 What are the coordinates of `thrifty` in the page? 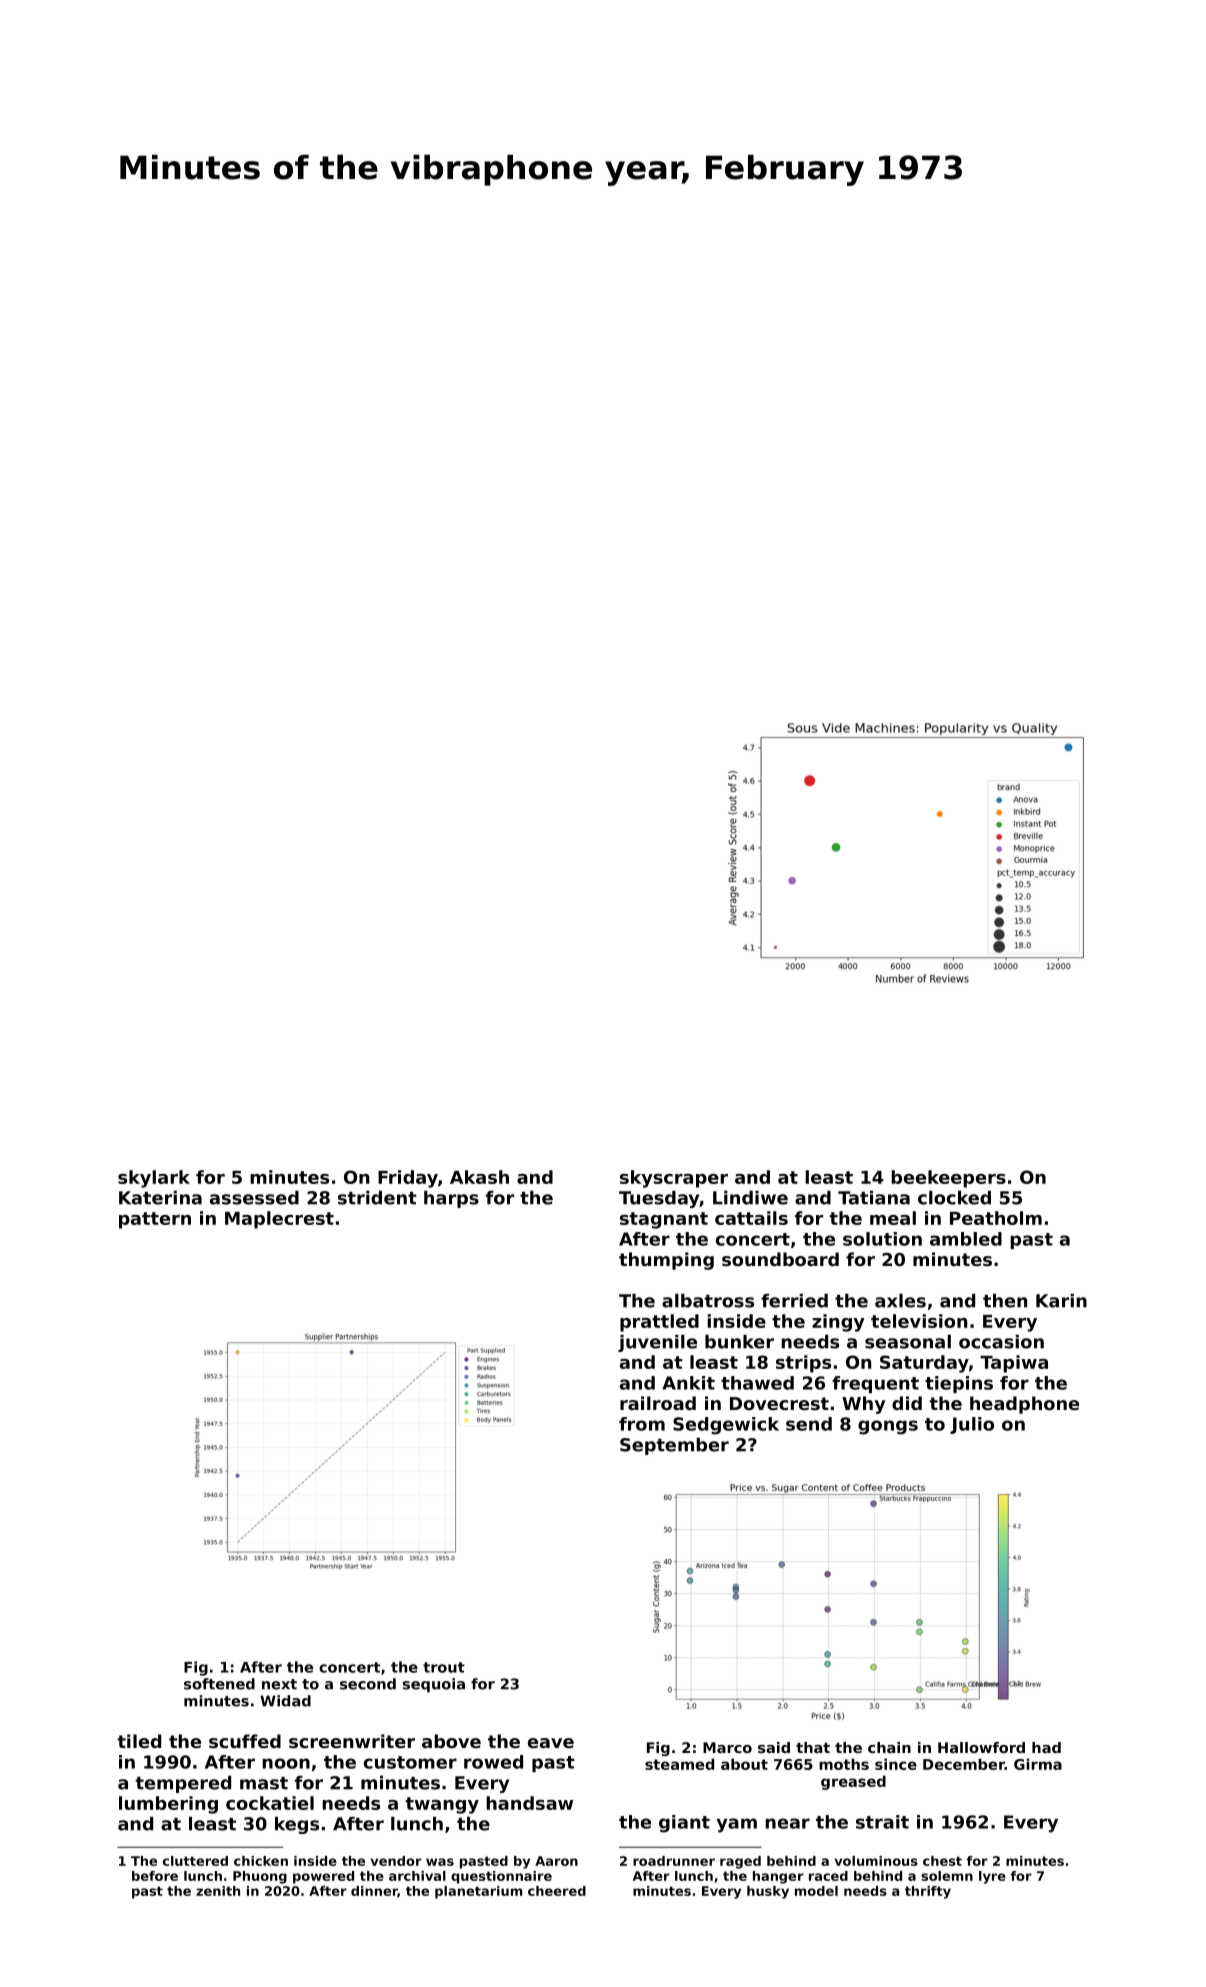 It's located at (928, 1892).
